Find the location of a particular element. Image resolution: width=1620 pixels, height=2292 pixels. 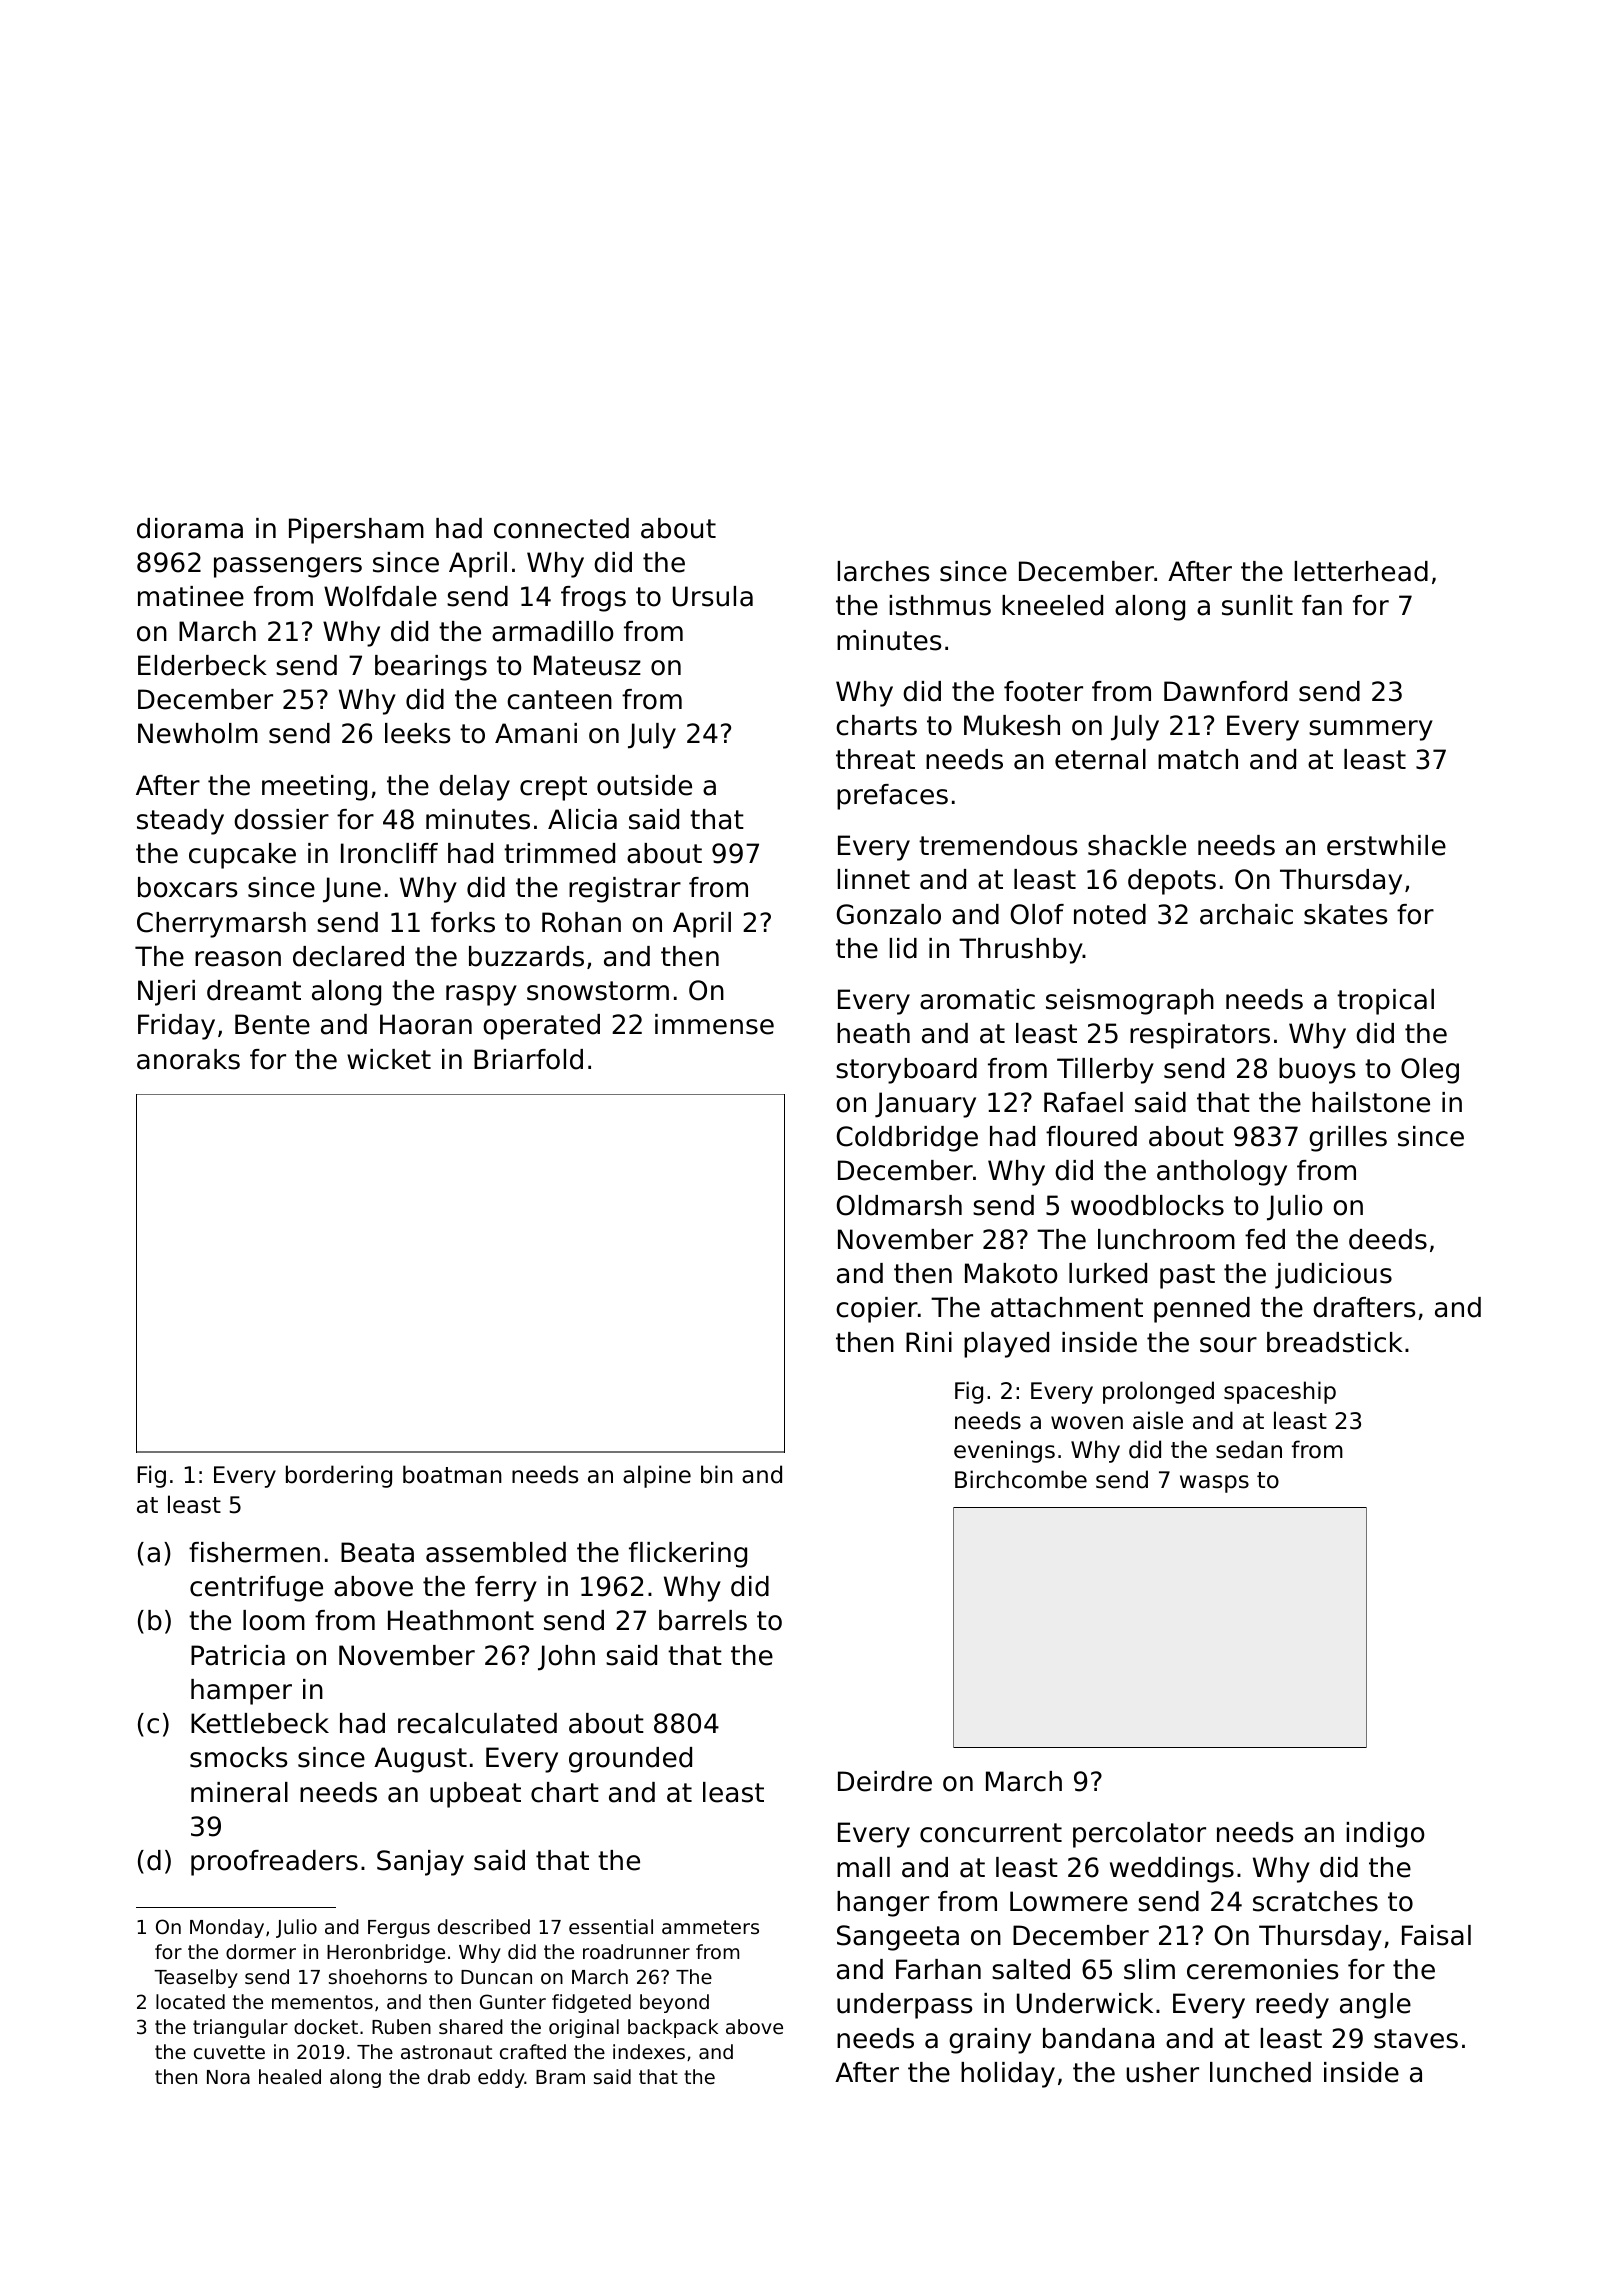

slim is located at coordinates (1149, 1969).
